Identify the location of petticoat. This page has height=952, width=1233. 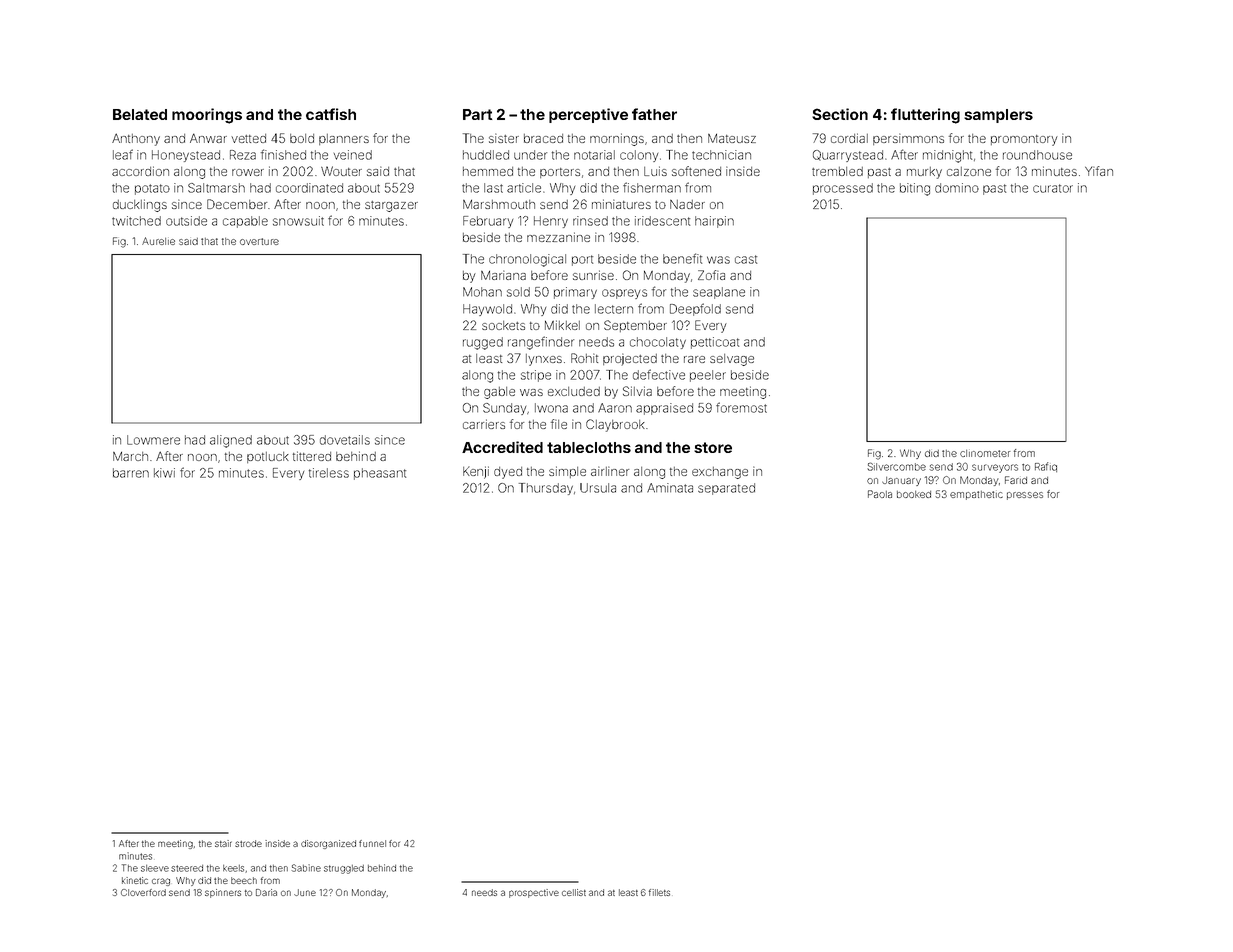
(715, 343).
